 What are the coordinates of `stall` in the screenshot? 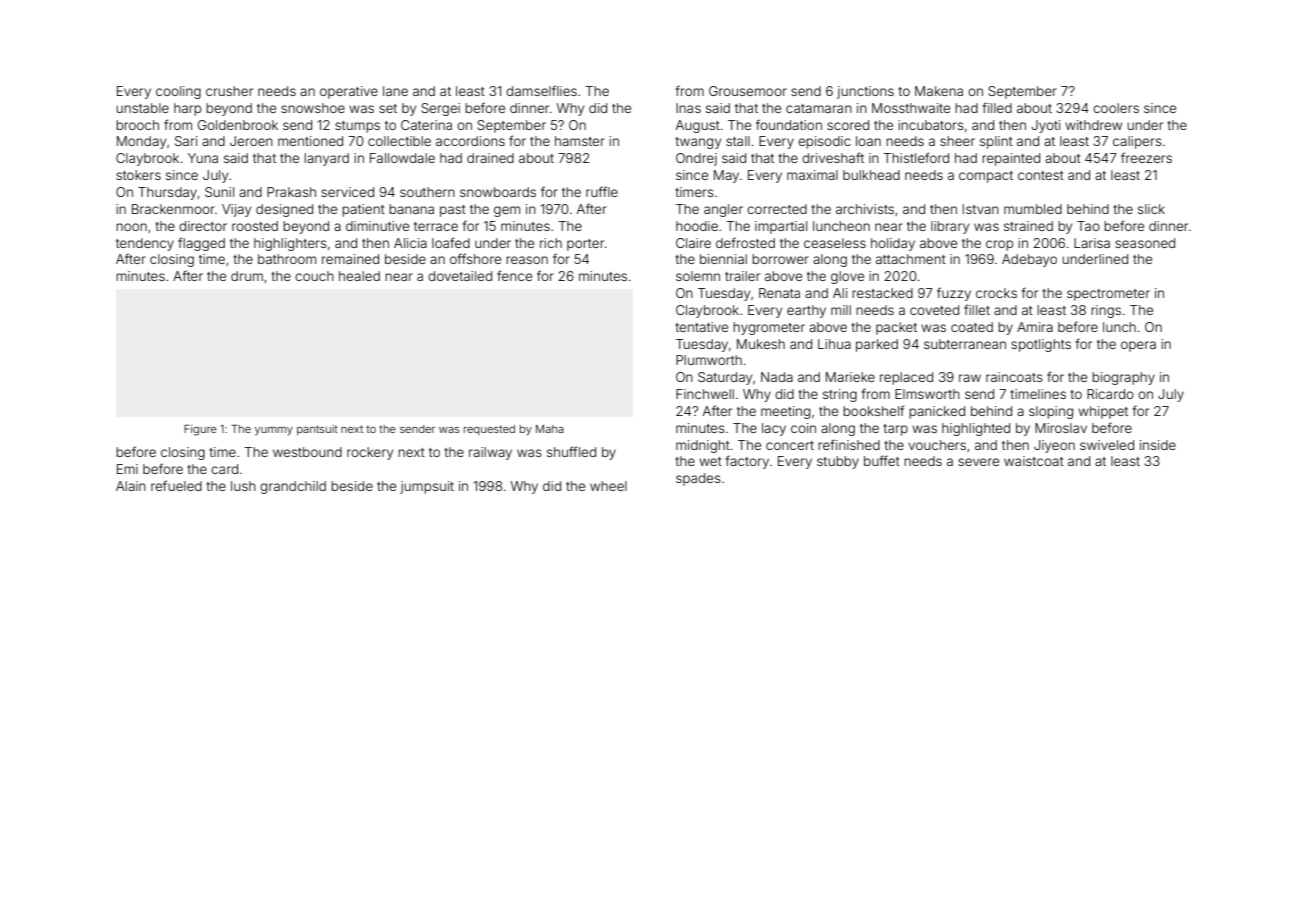 It's located at (738, 141).
